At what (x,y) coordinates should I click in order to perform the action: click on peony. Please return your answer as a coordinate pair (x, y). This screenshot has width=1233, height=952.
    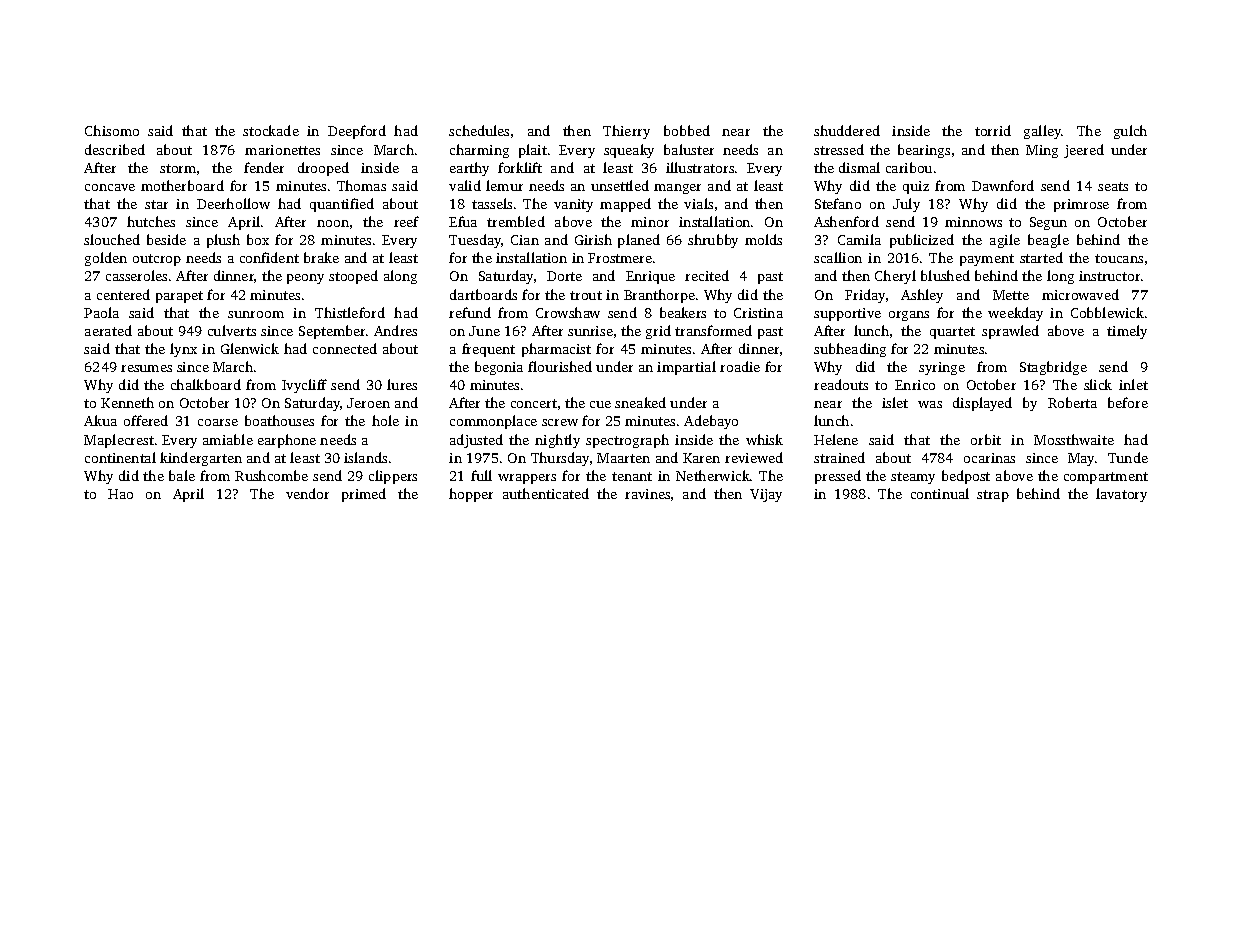
    Looking at the image, I should click on (305, 279).
